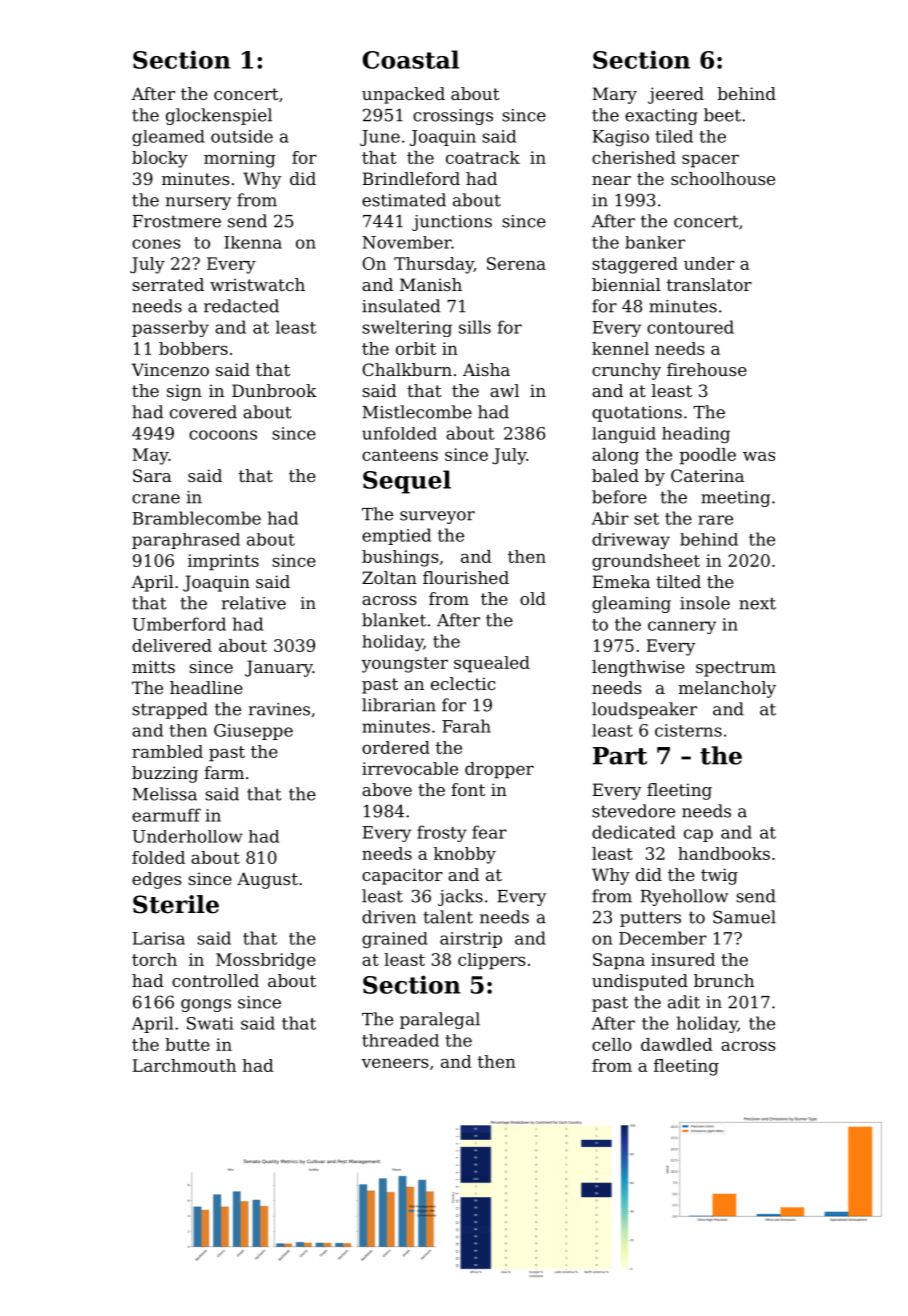 Image resolution: width=908 pixels, height=1316 pixels. Describe the element at coordinates (504, 390) in the screenshot. I see `awl` at that location.
